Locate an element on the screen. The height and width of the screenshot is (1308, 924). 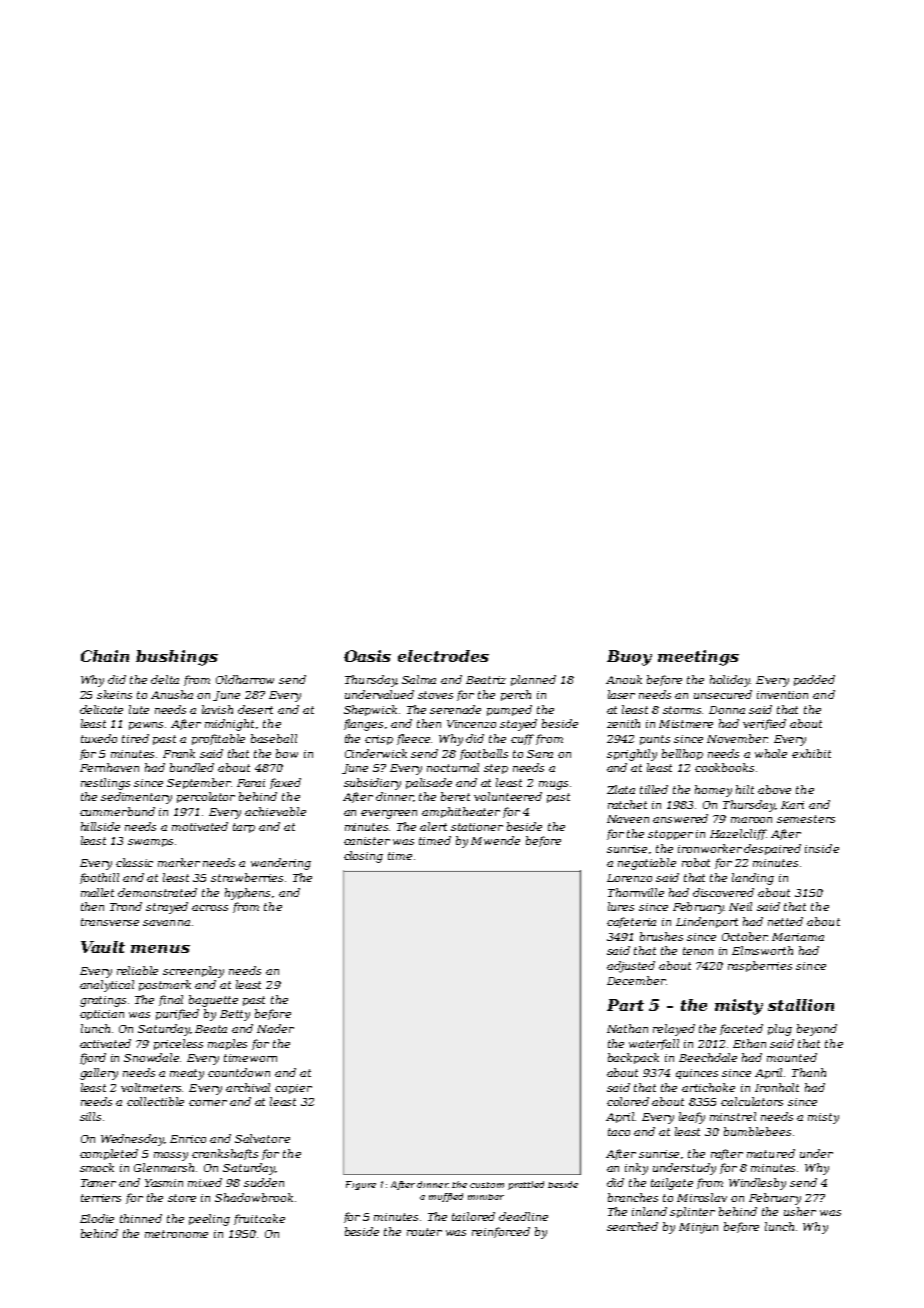
metronome is located at coordinates (176, 1234).
